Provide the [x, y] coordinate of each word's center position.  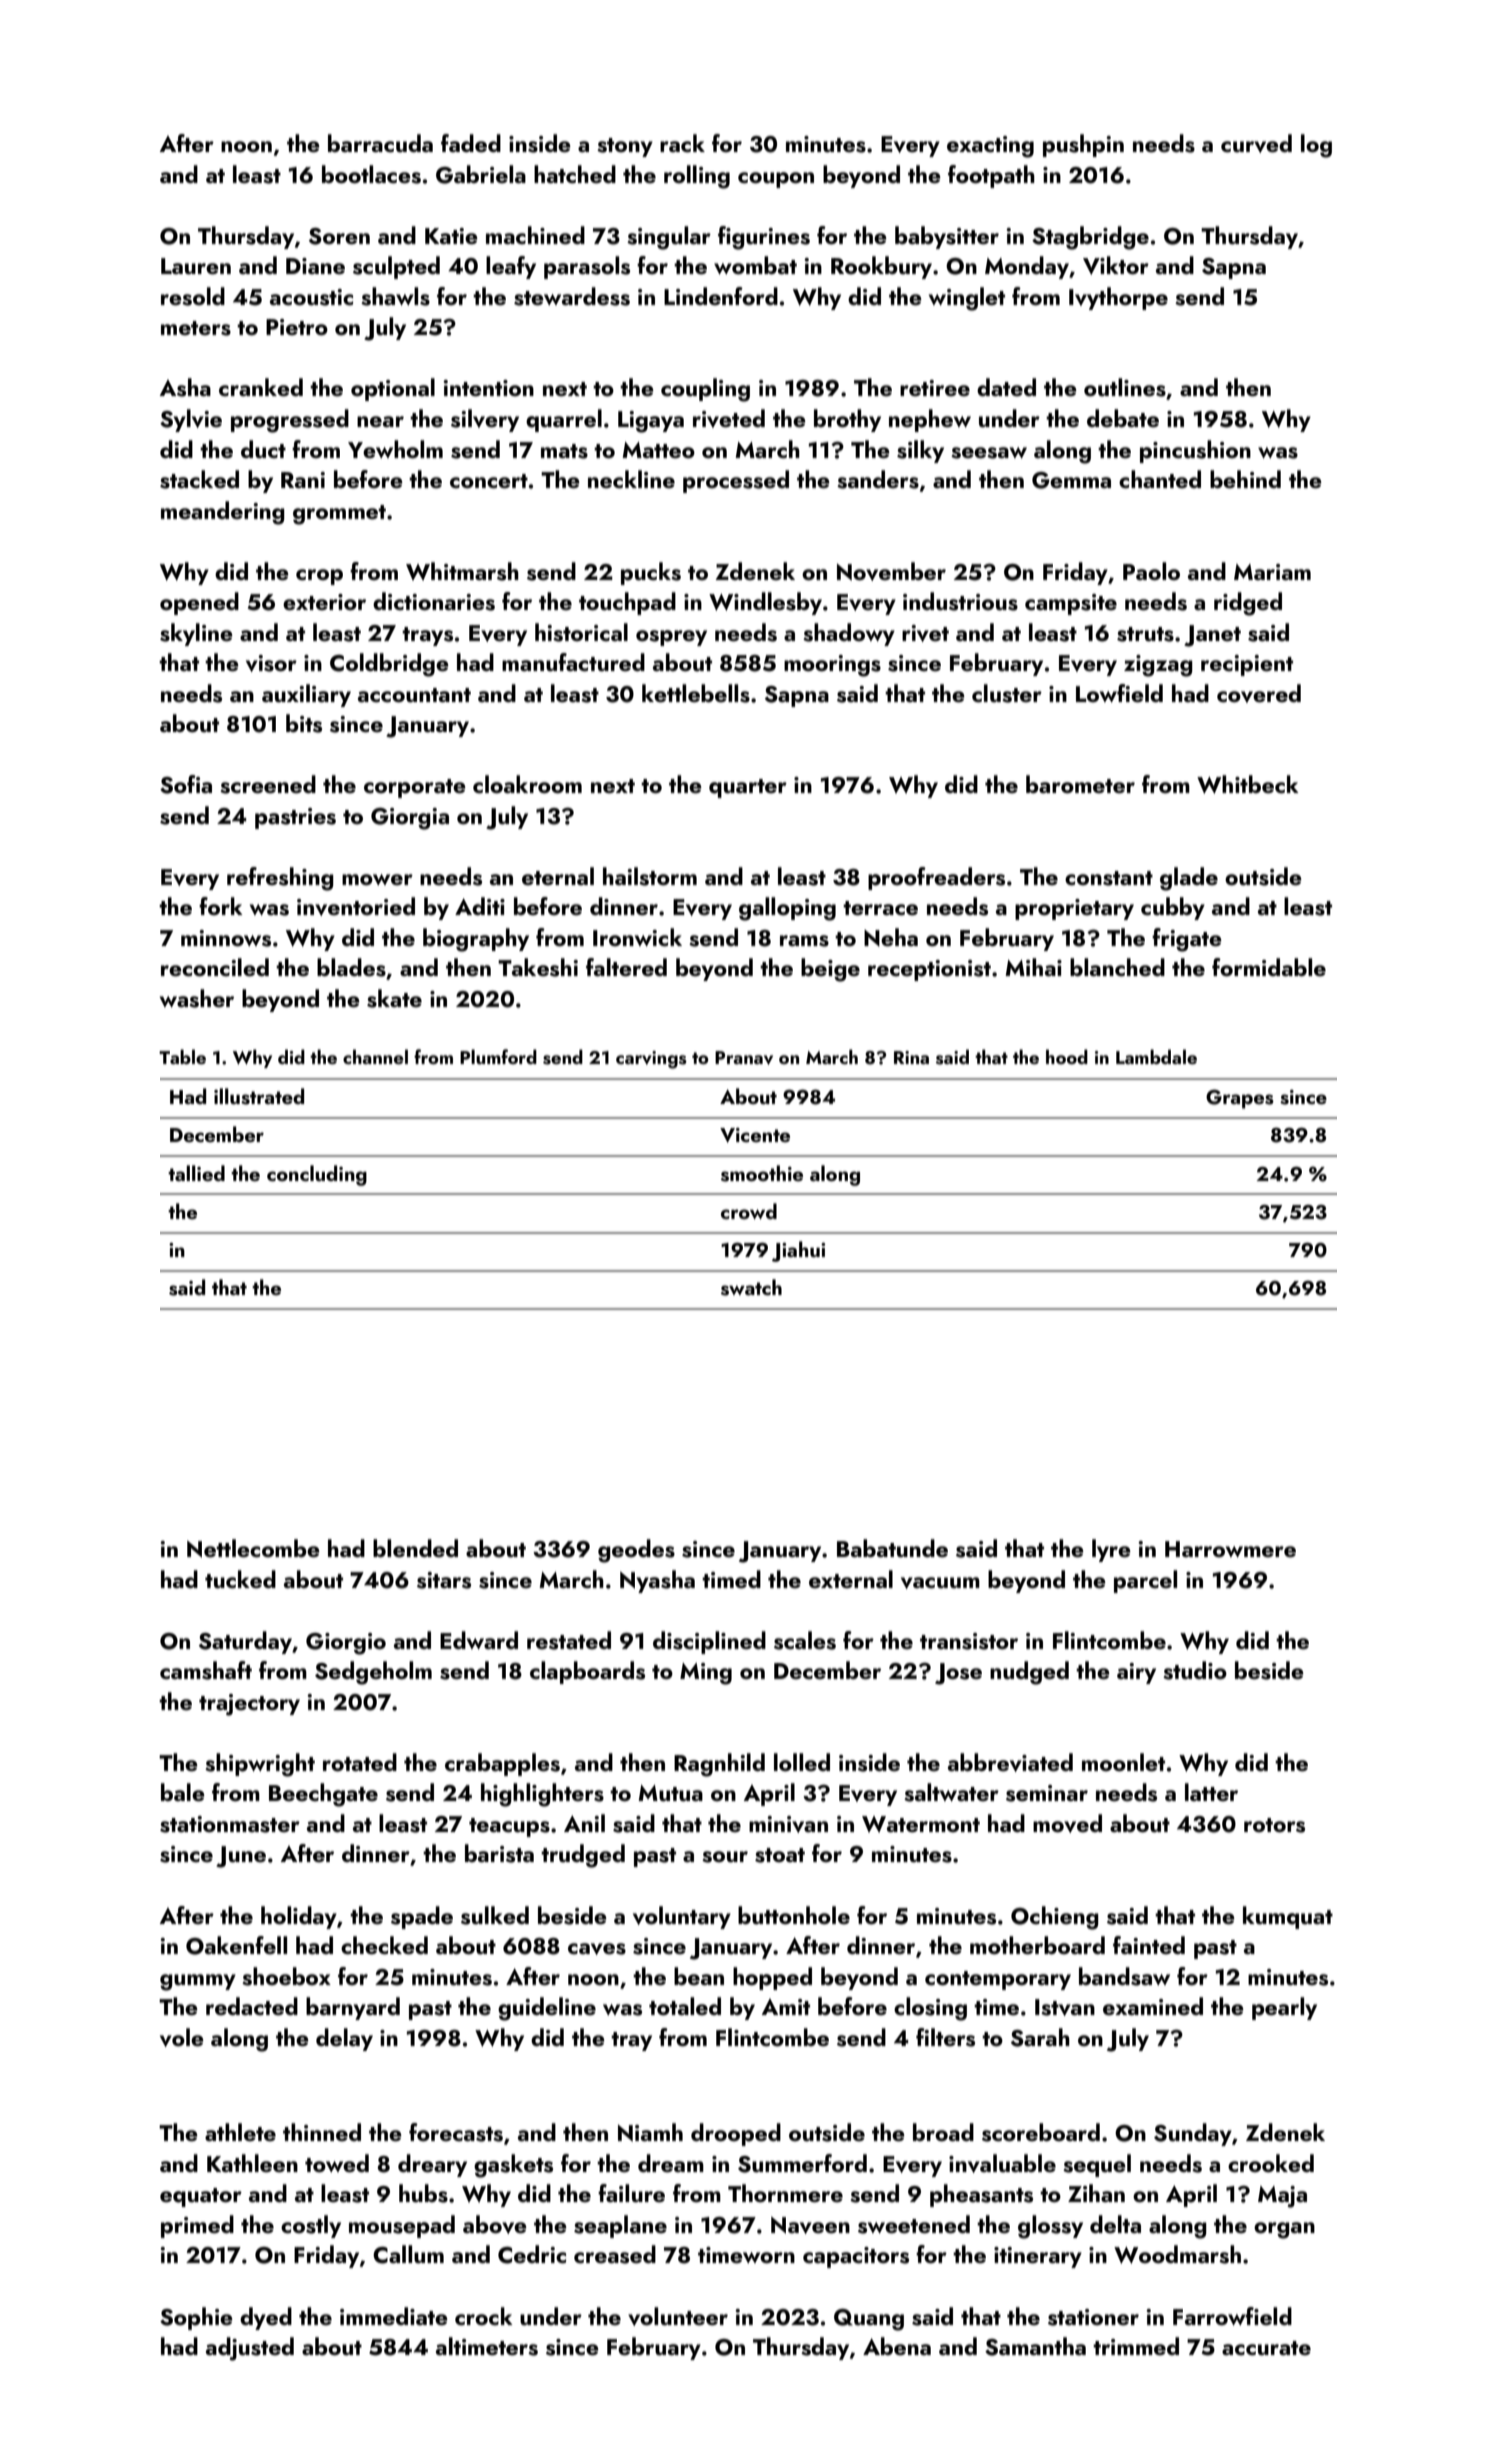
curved [1256, 143]
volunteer [678, 2316]
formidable [1269, 967]
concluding [317, 1175]
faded [471, 143]
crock [484, 2316]
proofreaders [936, 878]
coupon [776, 180]
